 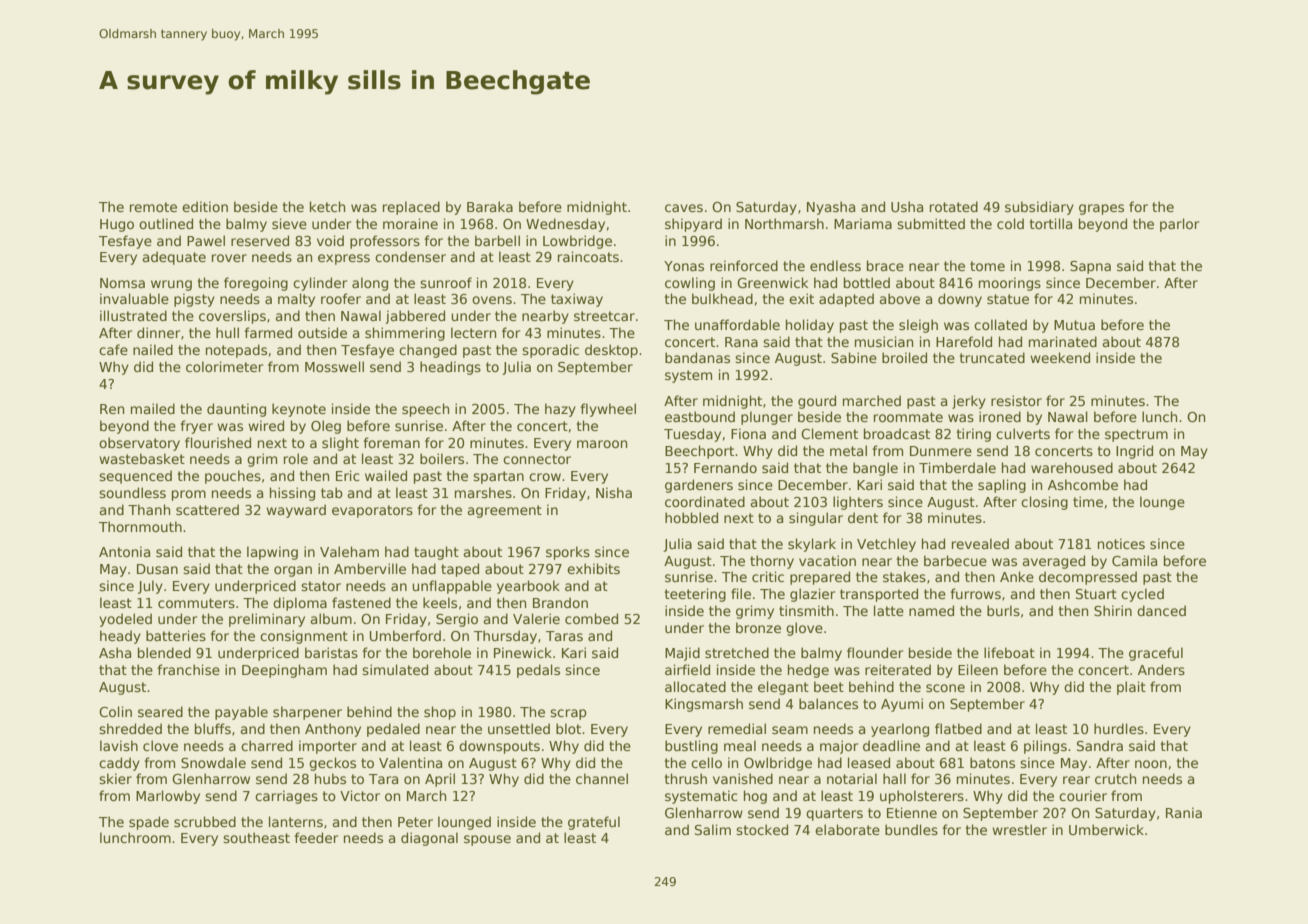 What do you see at coordinates (332, 492) in the screenshot?
I see `tab` at bounding box center [332, 492].
